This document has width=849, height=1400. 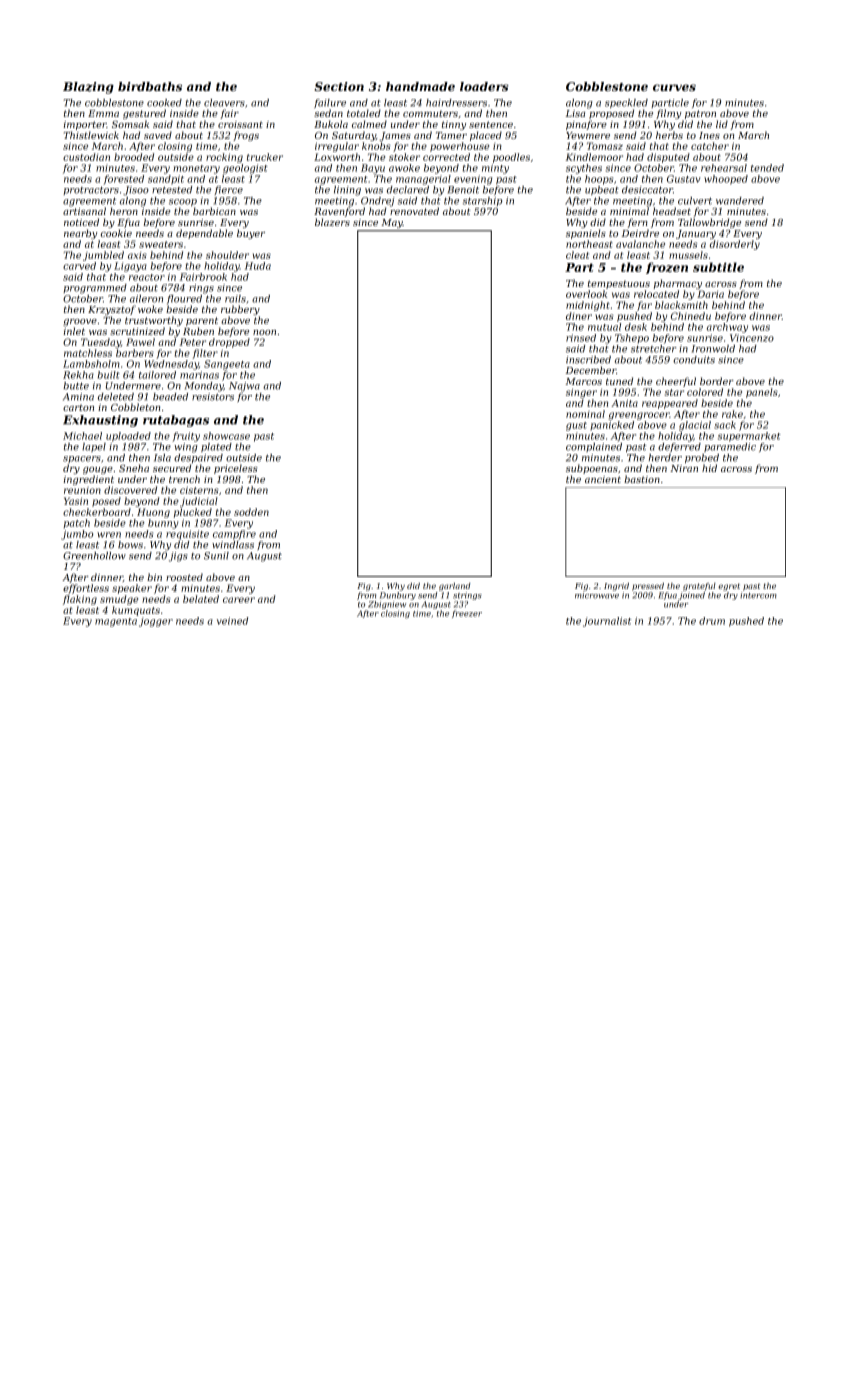 What do you see at coordinates (103, 113) in the document?
I see `Emma` at bounding box center [103, 113].
